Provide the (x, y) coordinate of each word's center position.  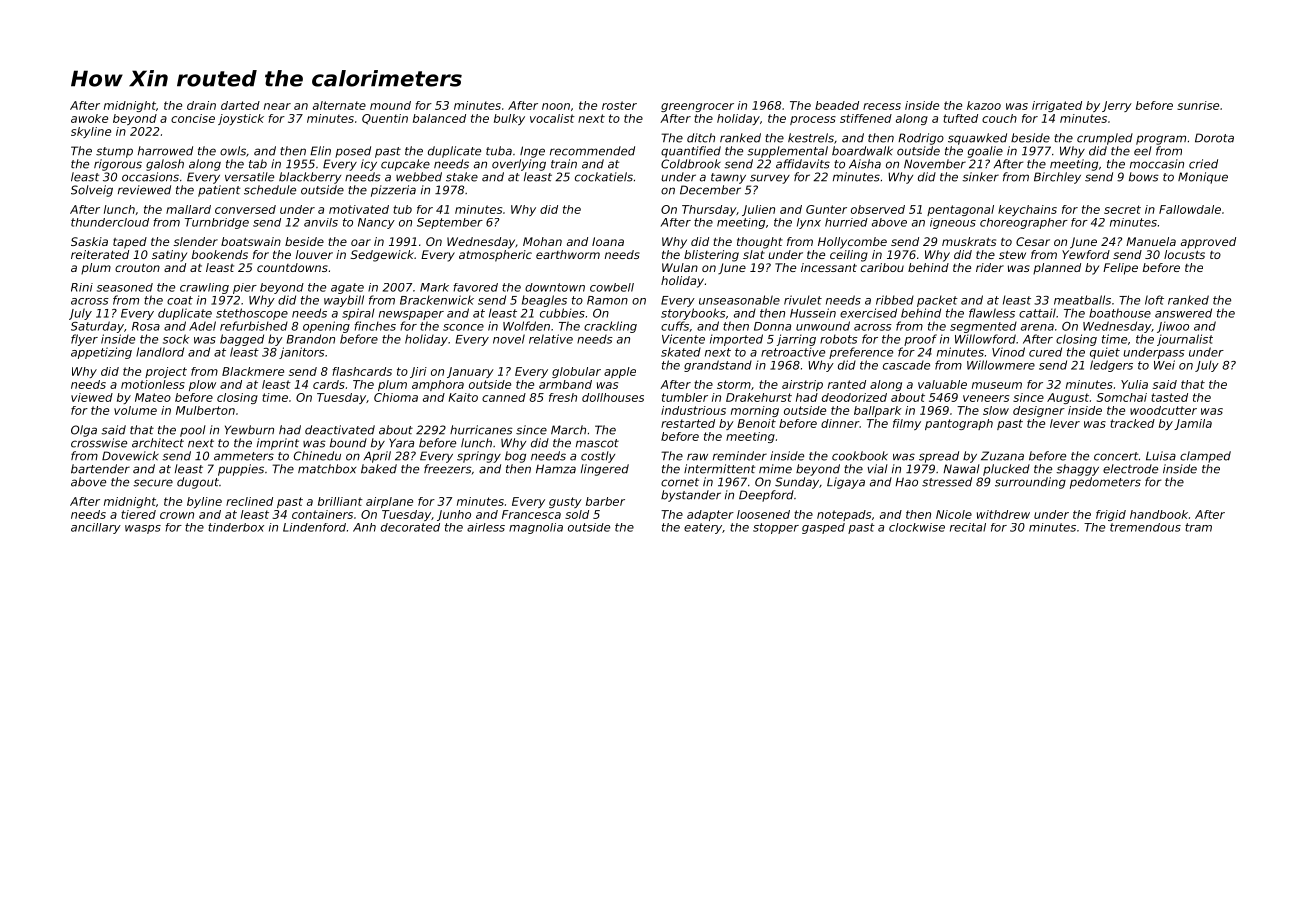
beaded (837, 105)
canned (504, 397)
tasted (1169, 397)
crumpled (1105, 139)
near (277, 106)
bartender (100, 469)
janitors (302, 353)
